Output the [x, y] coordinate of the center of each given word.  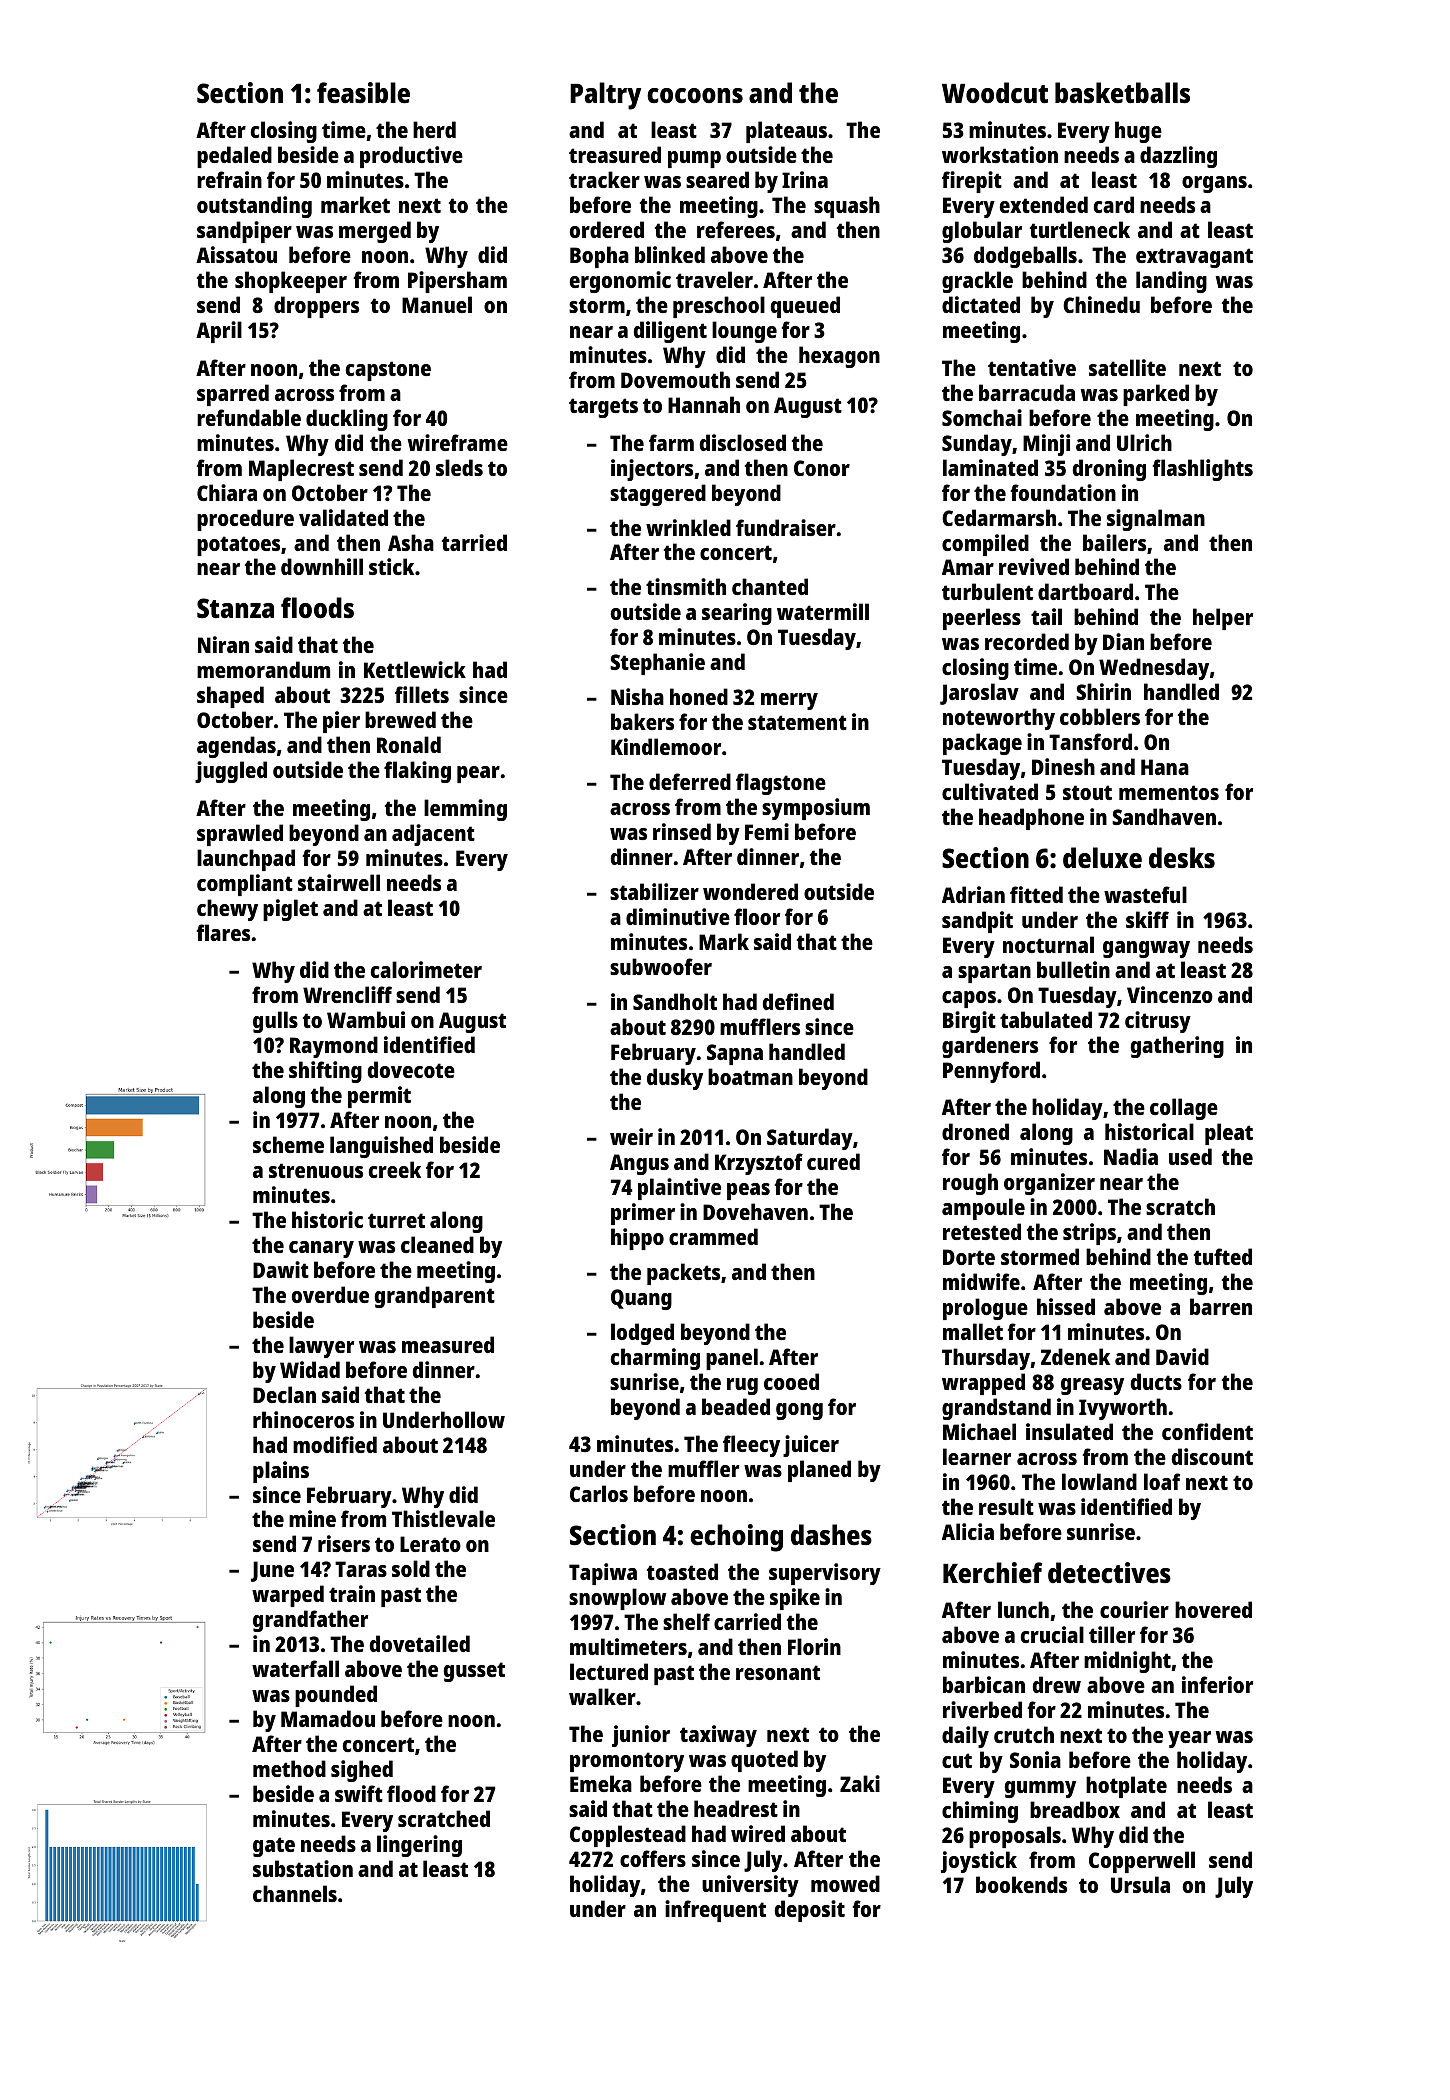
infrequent [715, 1911]
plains [281, 1472]
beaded [736, 1406]
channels [295, 1893]
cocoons [695, 95]
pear [478, 774]
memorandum [263, 669]
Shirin [1103, 691]
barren [1221, 1306]
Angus [639, 1164]
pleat [1229, 1134]
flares [223, 932]
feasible [363, 93]
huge [1138, 132]
